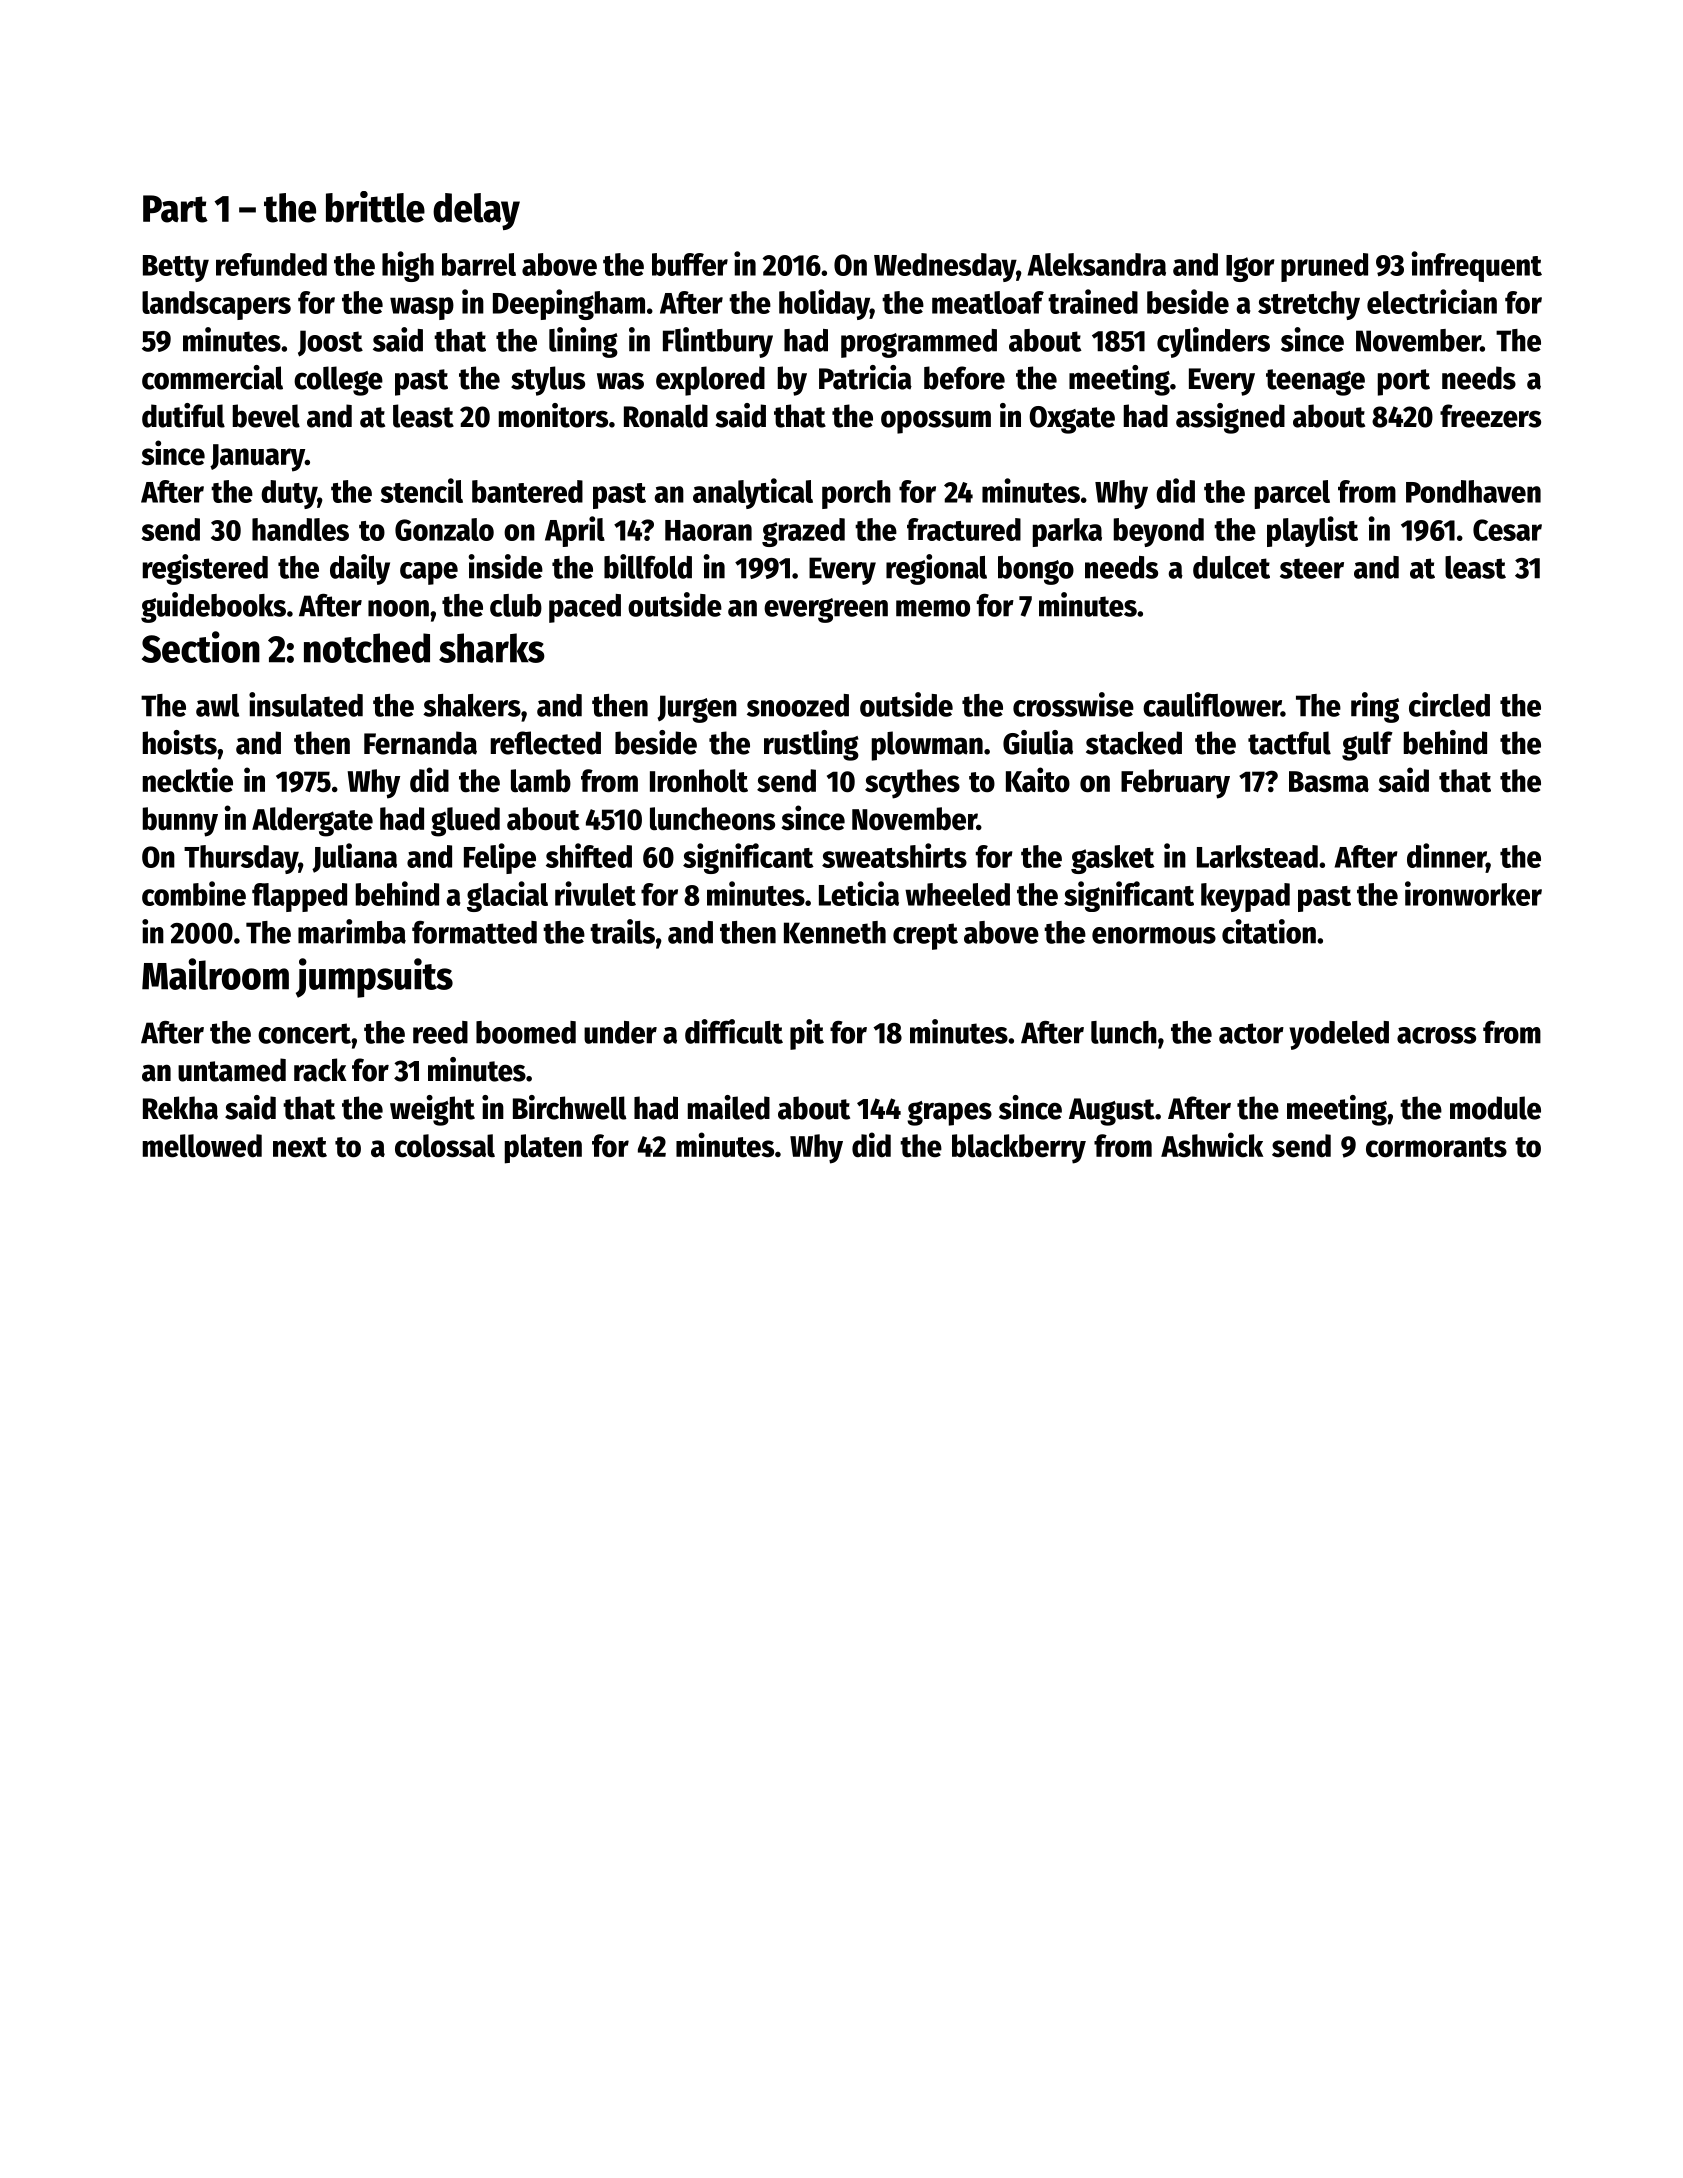 The width and height of the image is (1683, 2178). I want to click on sweatshirts, so click(894, 855).
